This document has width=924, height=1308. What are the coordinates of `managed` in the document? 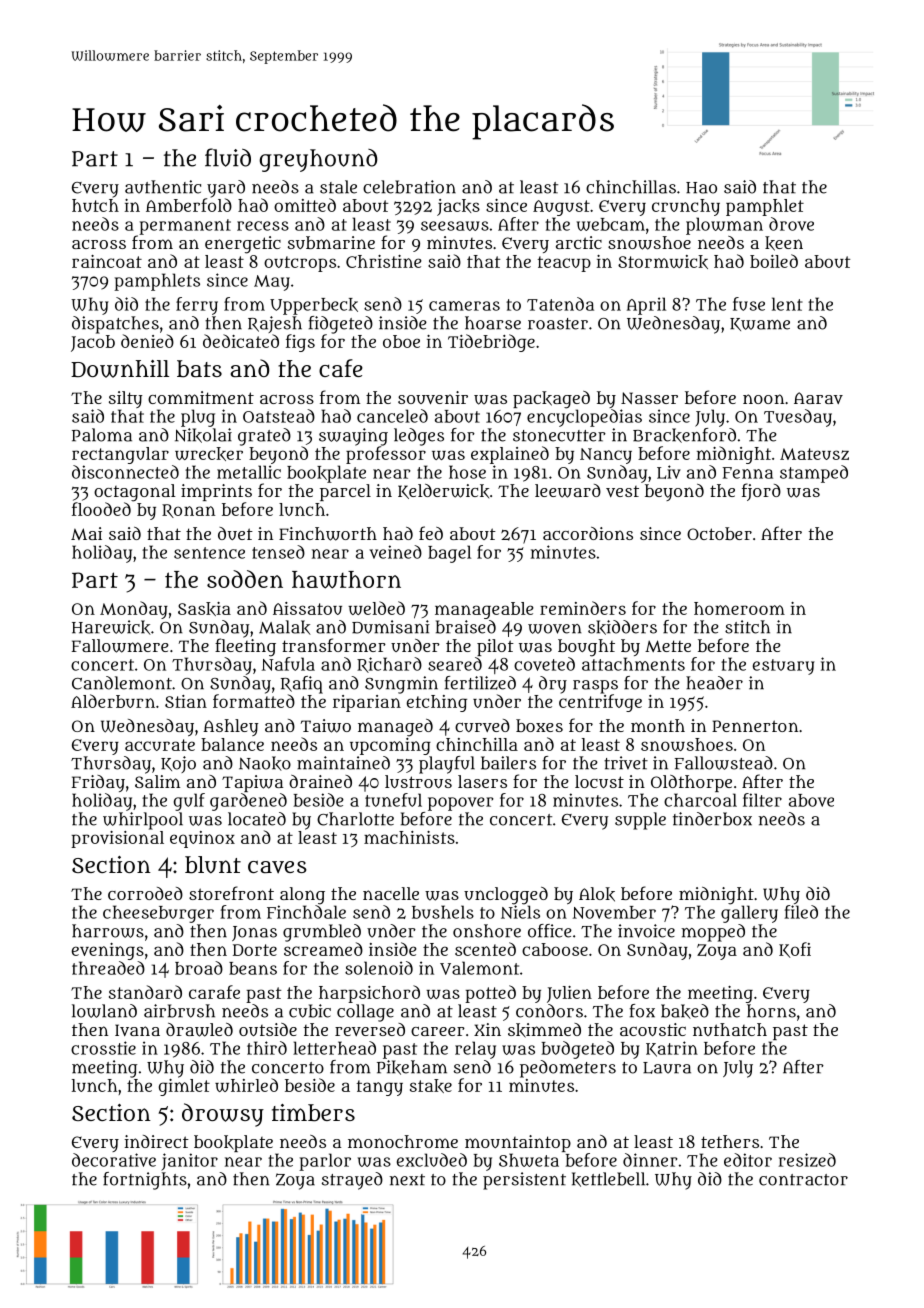 It's located at (395, 728).
